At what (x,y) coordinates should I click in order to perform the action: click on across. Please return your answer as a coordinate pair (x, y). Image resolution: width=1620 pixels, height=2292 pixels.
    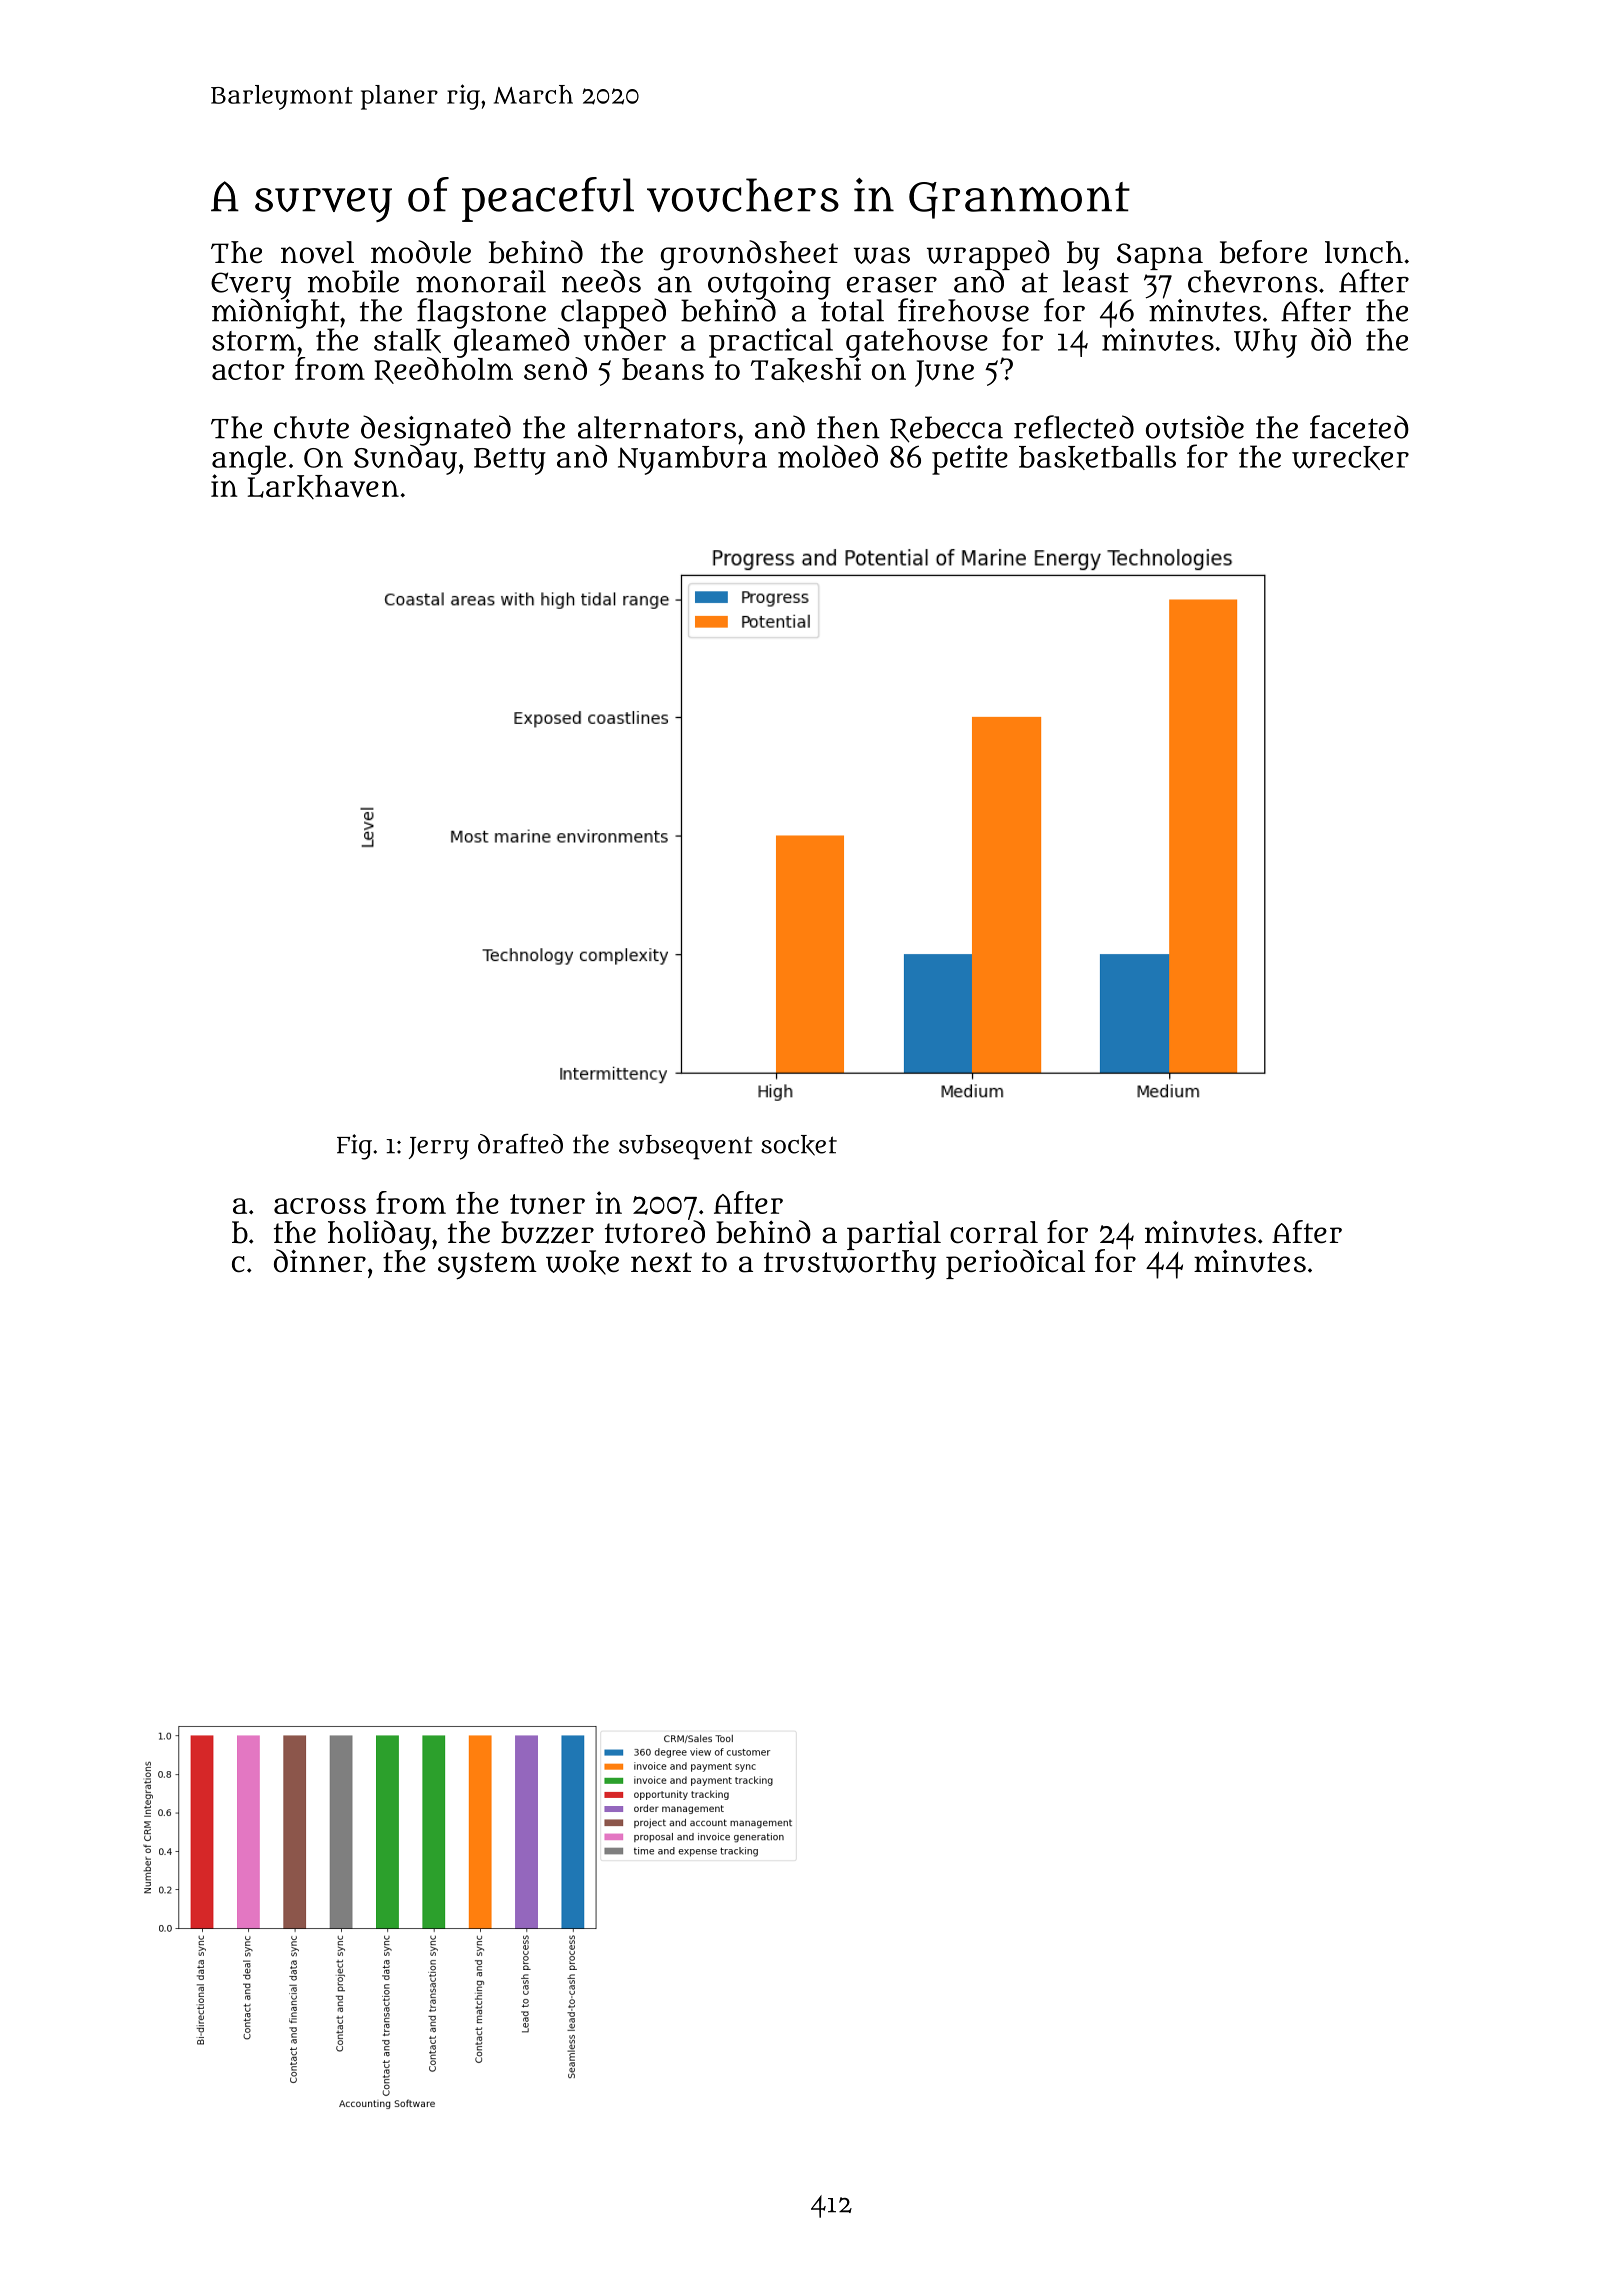
    Looking at the image, I should click on (320, 1206).
